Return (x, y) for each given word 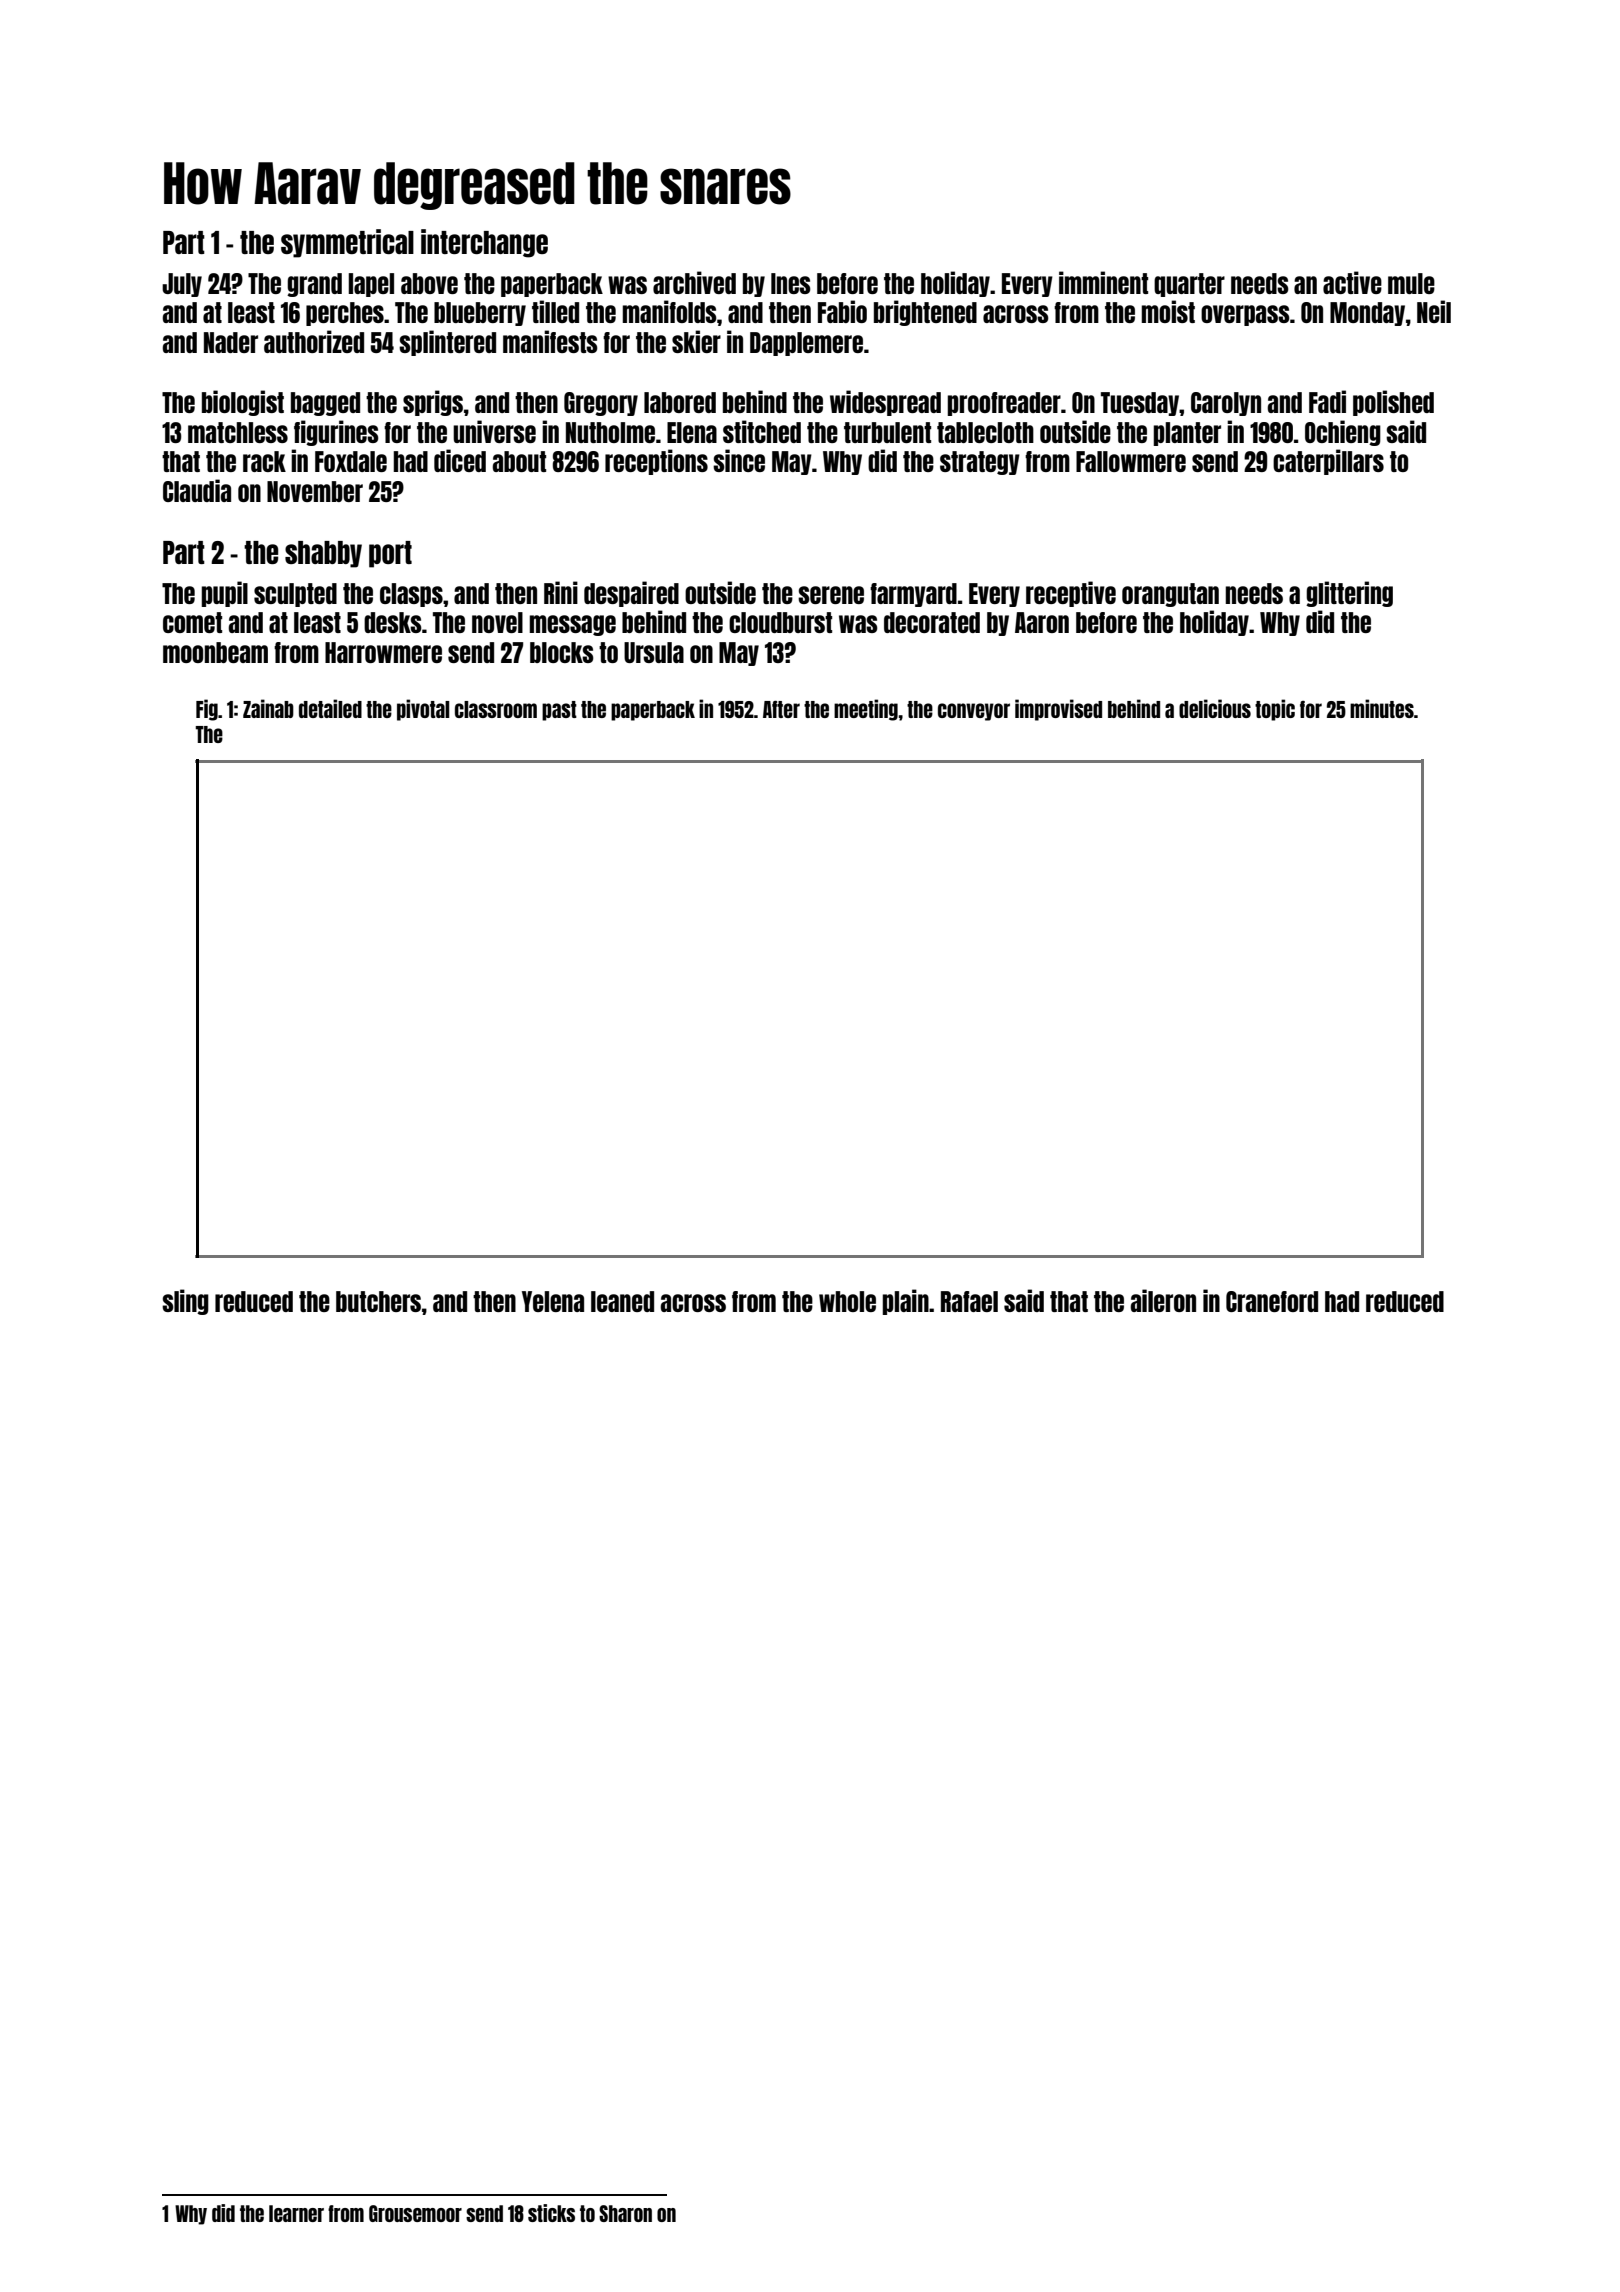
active (1352, 282)
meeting (866, 710)
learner (296, 2213)
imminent (1103, 282)
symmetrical (347, 243)
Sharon (625, 2213)
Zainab (268, 708)
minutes (1382, 708)
